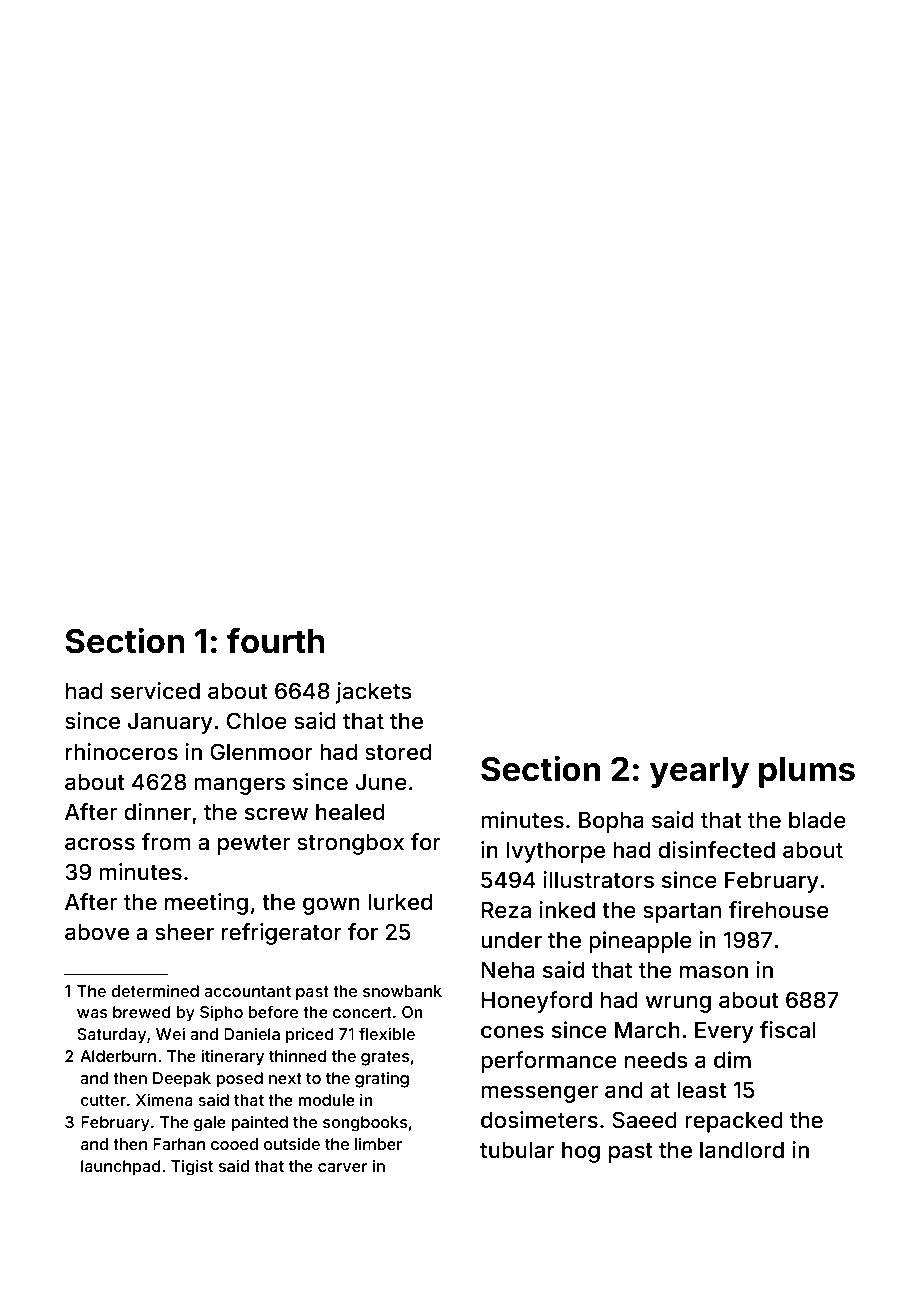  I want to click on spartan, so click(682, 913).
